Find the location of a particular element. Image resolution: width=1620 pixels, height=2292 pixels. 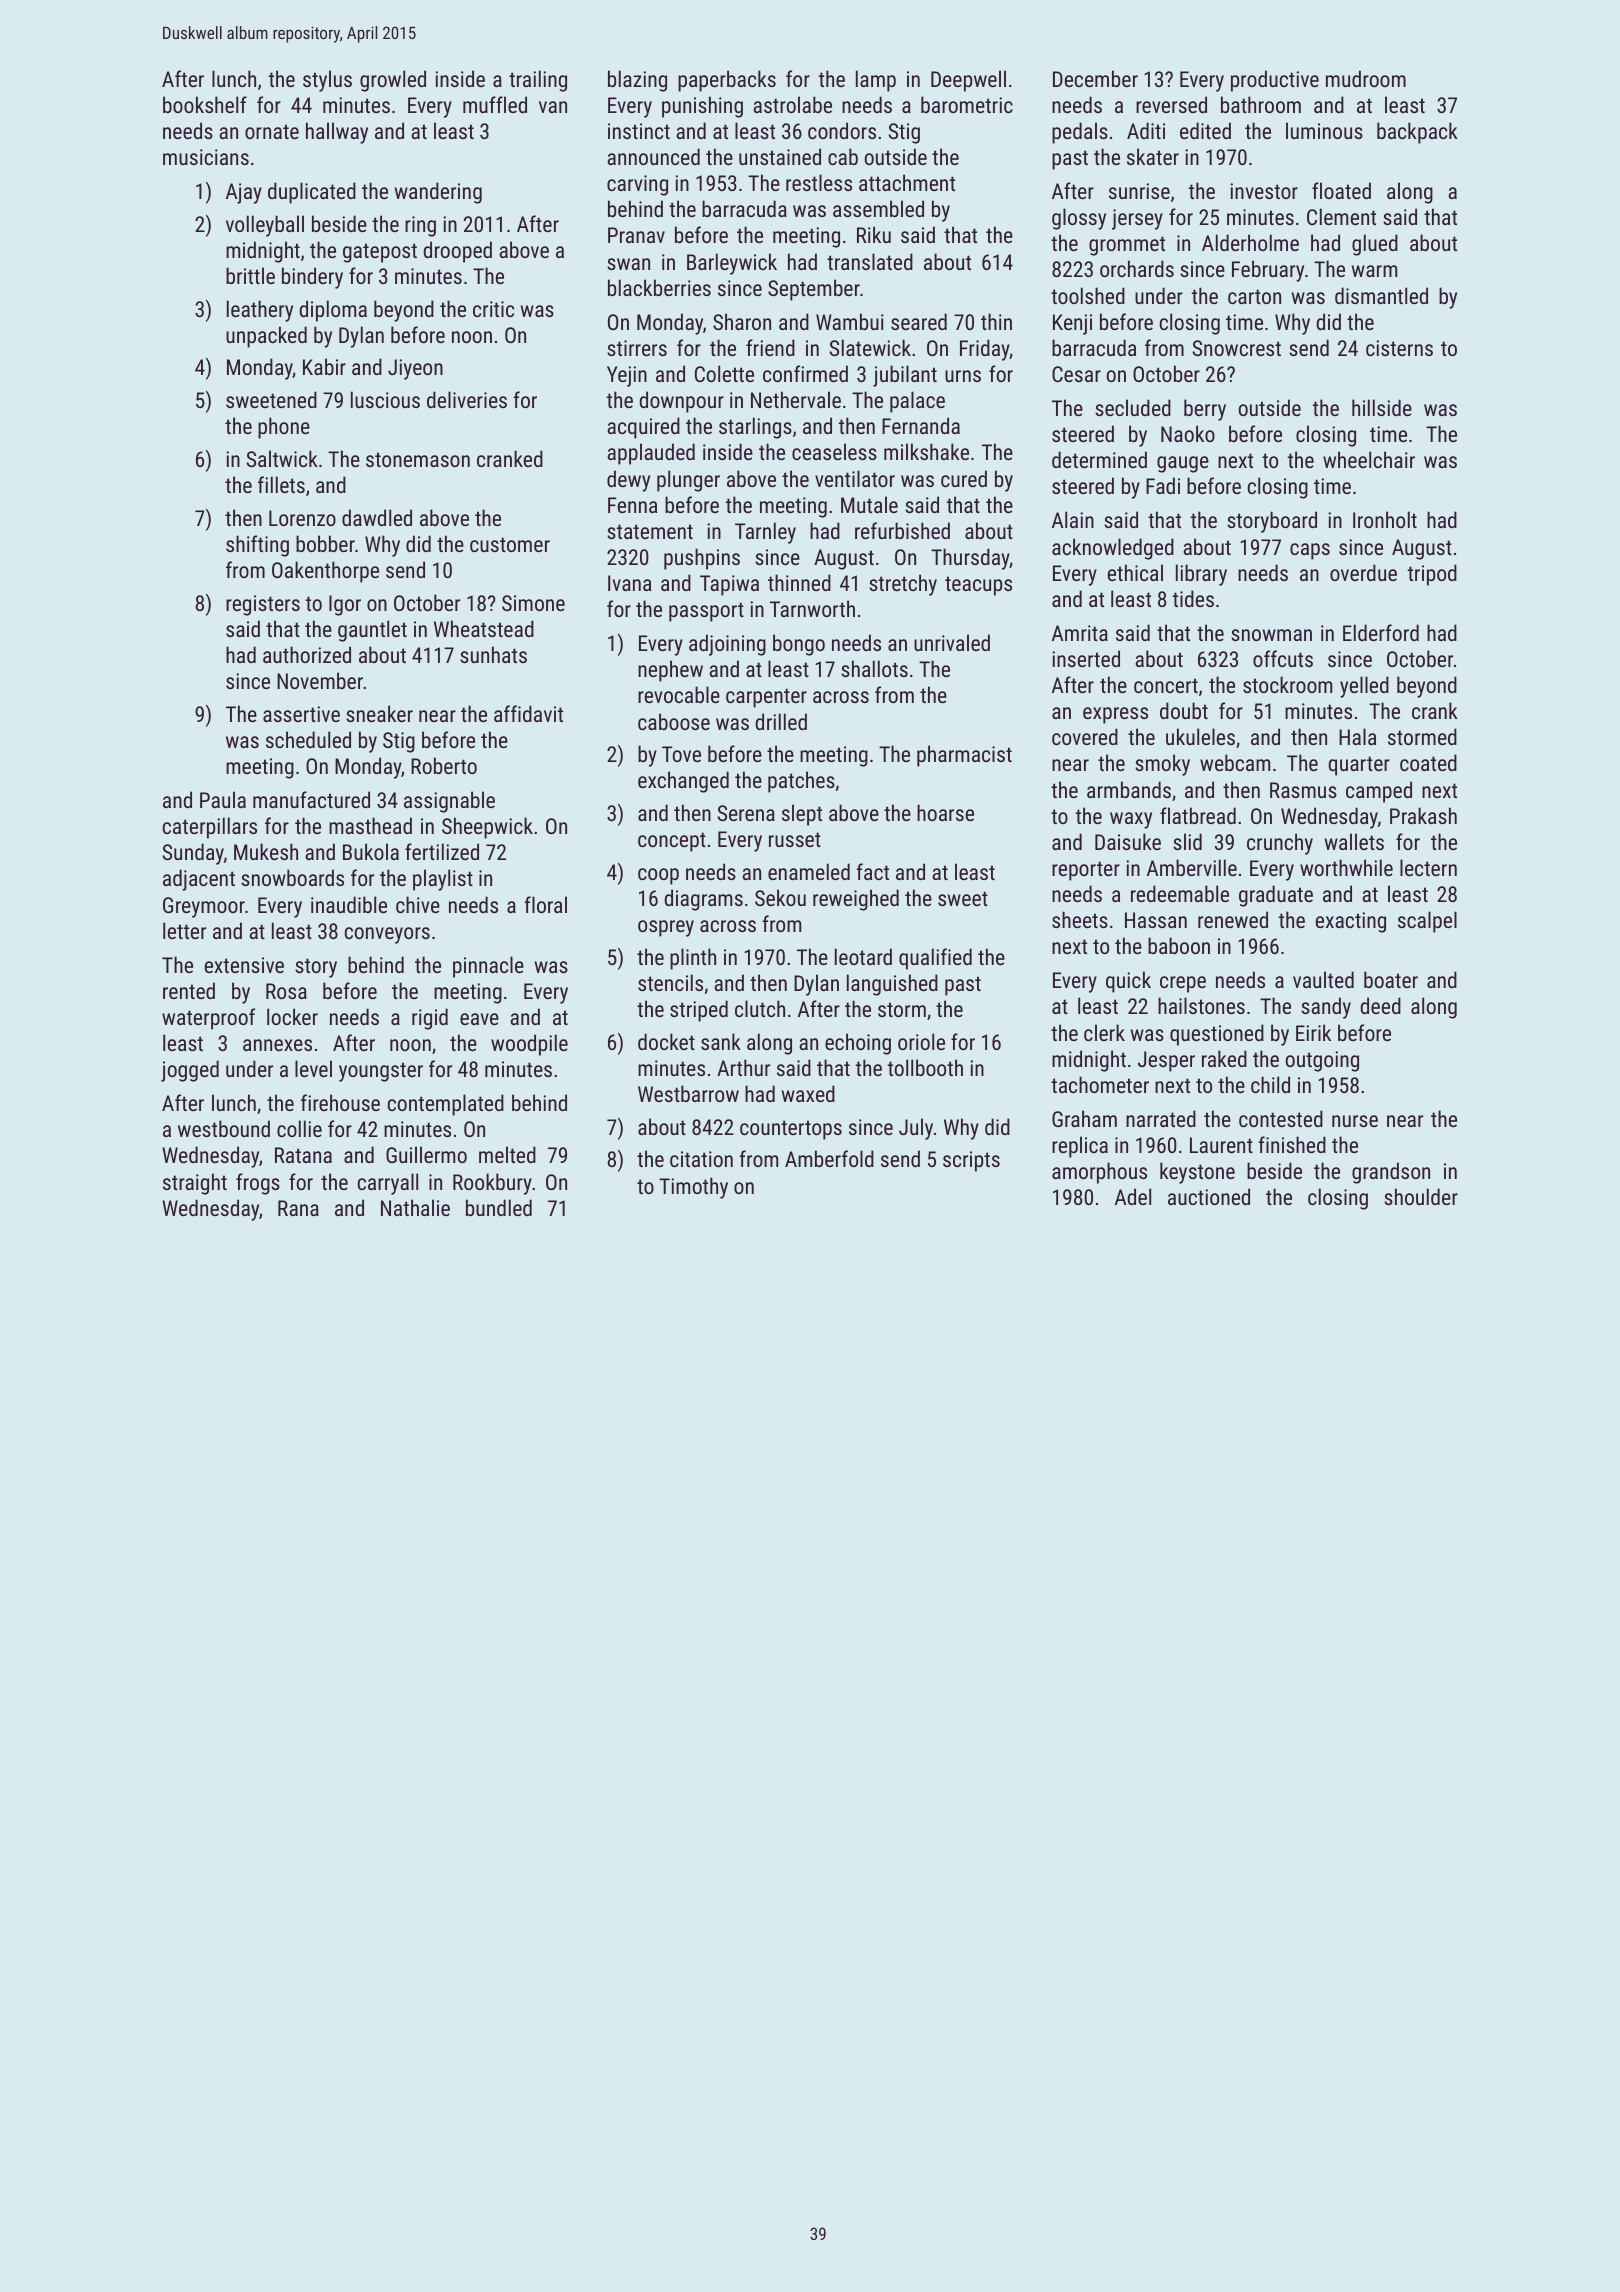

blazing is located at coordinates (637, 81).
